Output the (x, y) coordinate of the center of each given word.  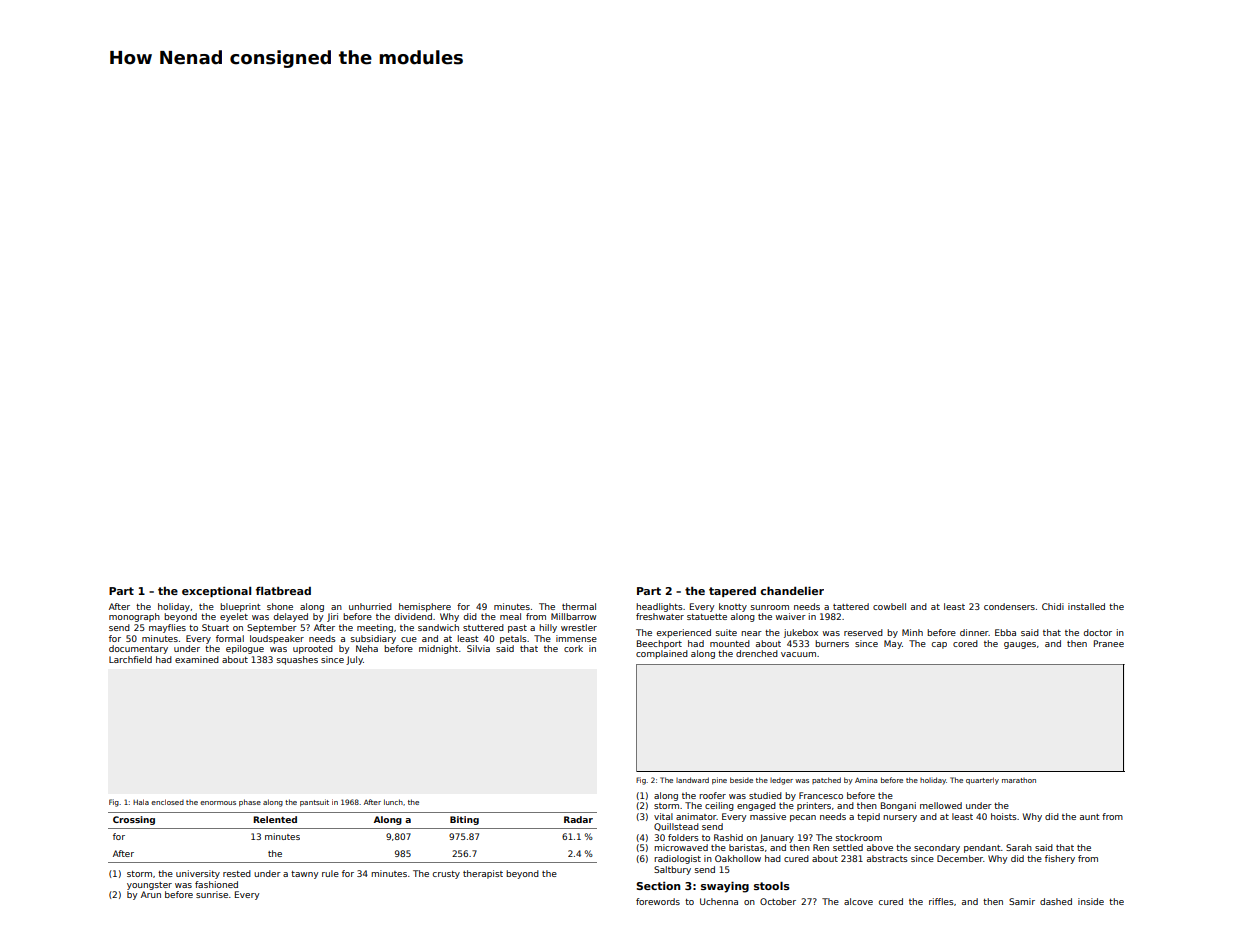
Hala (141, 802)
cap (939, 645)
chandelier (792, 591)
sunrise (212, 894)
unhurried (370, 606)
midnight (438, 649)
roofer (712, 795)
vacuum (798, 654)
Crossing (134, 820)
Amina (866, 780)
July (354, 660)
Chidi (1053, 606)
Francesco (821, 795)
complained (662, 654)
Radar (578, 819)
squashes (297, 660)
